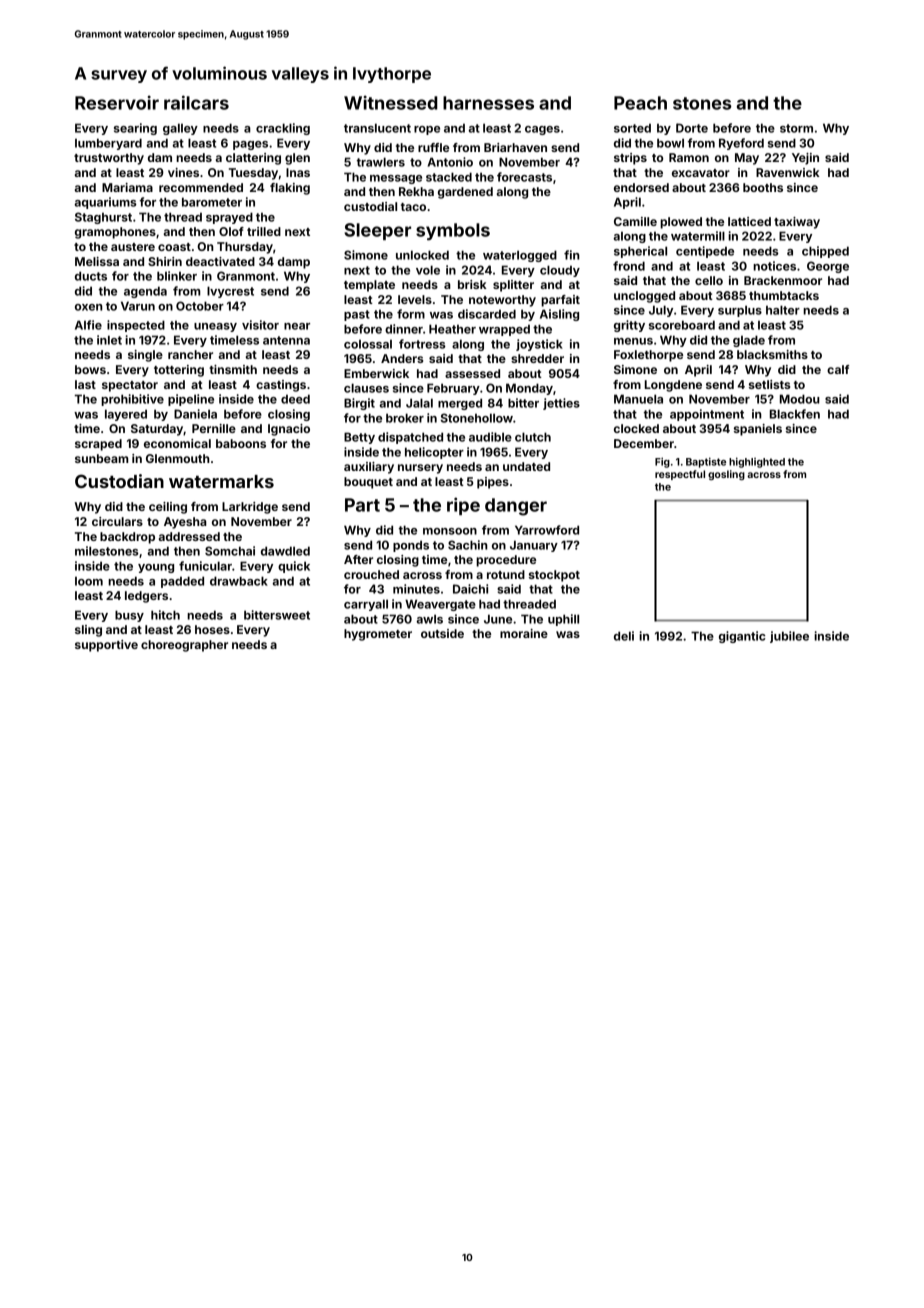 The width and height of the page is (924, 1308). Describe the element at coordinates (524, 177) in the page. I see `forecasts` at that location.
